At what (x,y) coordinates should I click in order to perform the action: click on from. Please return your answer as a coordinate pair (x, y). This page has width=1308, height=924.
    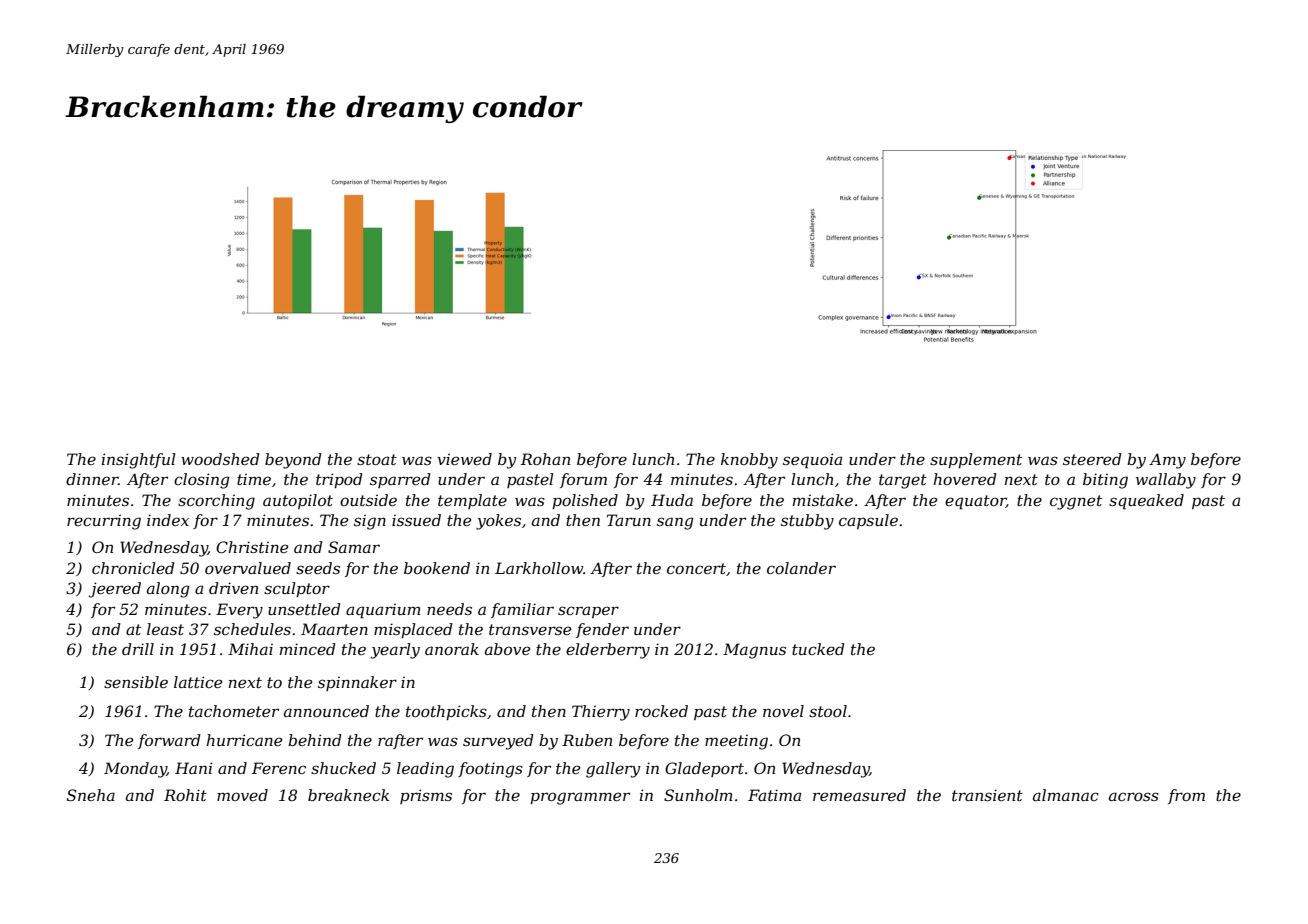
    Looking at the image, I should click on (1186, 796).
